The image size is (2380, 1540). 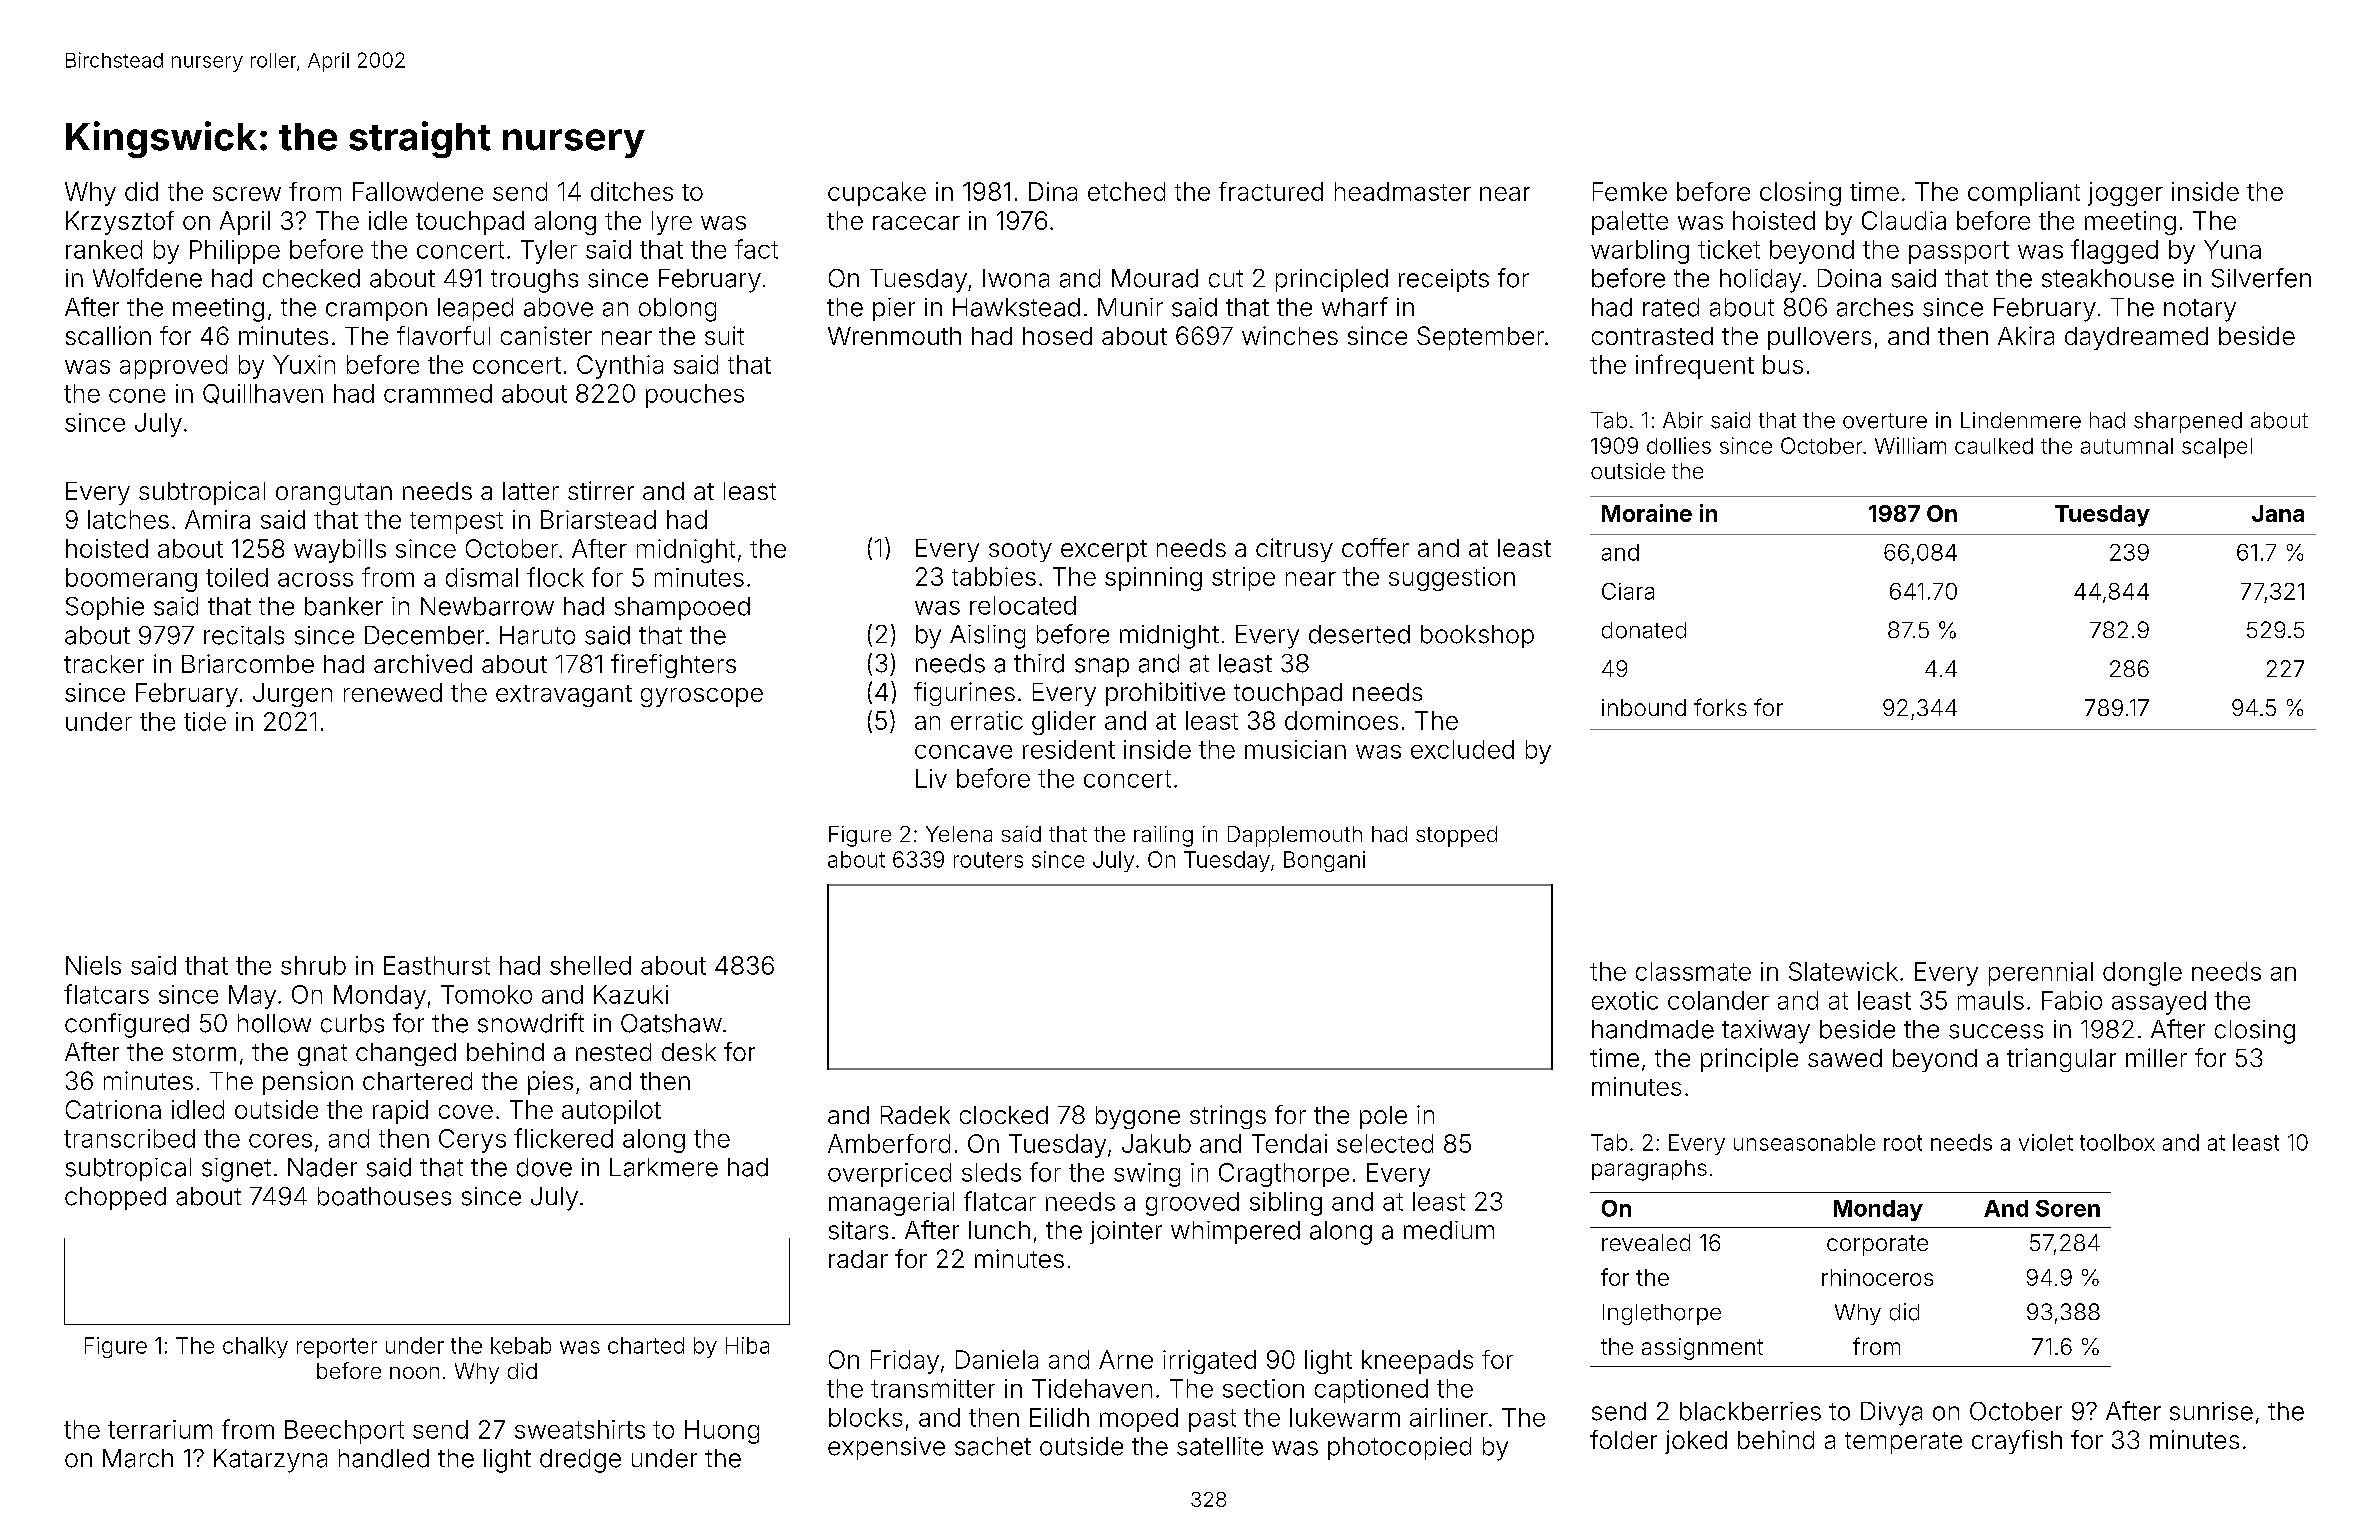 I want to click on Femke, so click(x=1630, y=191).
